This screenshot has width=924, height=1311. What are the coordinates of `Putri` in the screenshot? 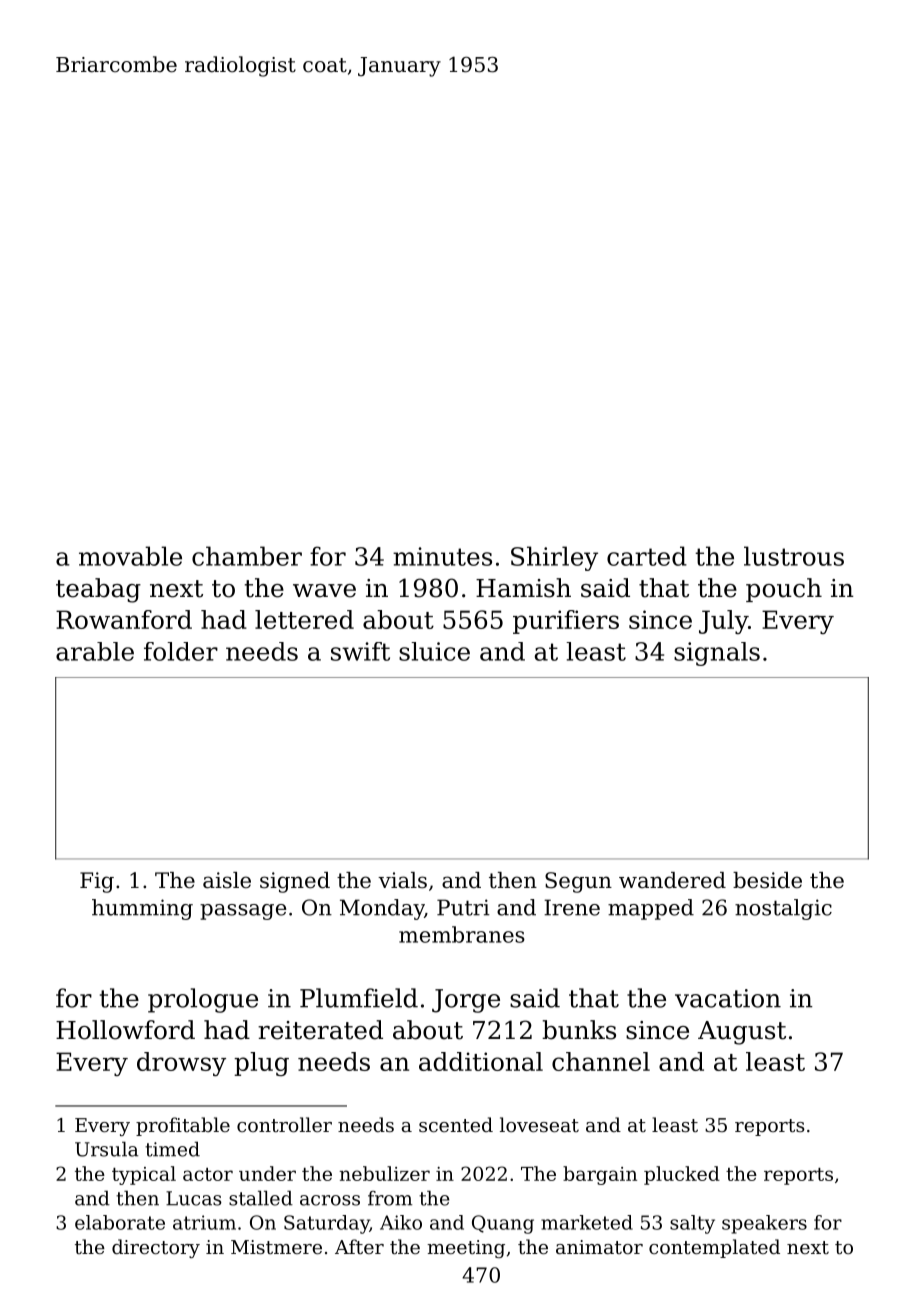 It's located at (463, 907).
